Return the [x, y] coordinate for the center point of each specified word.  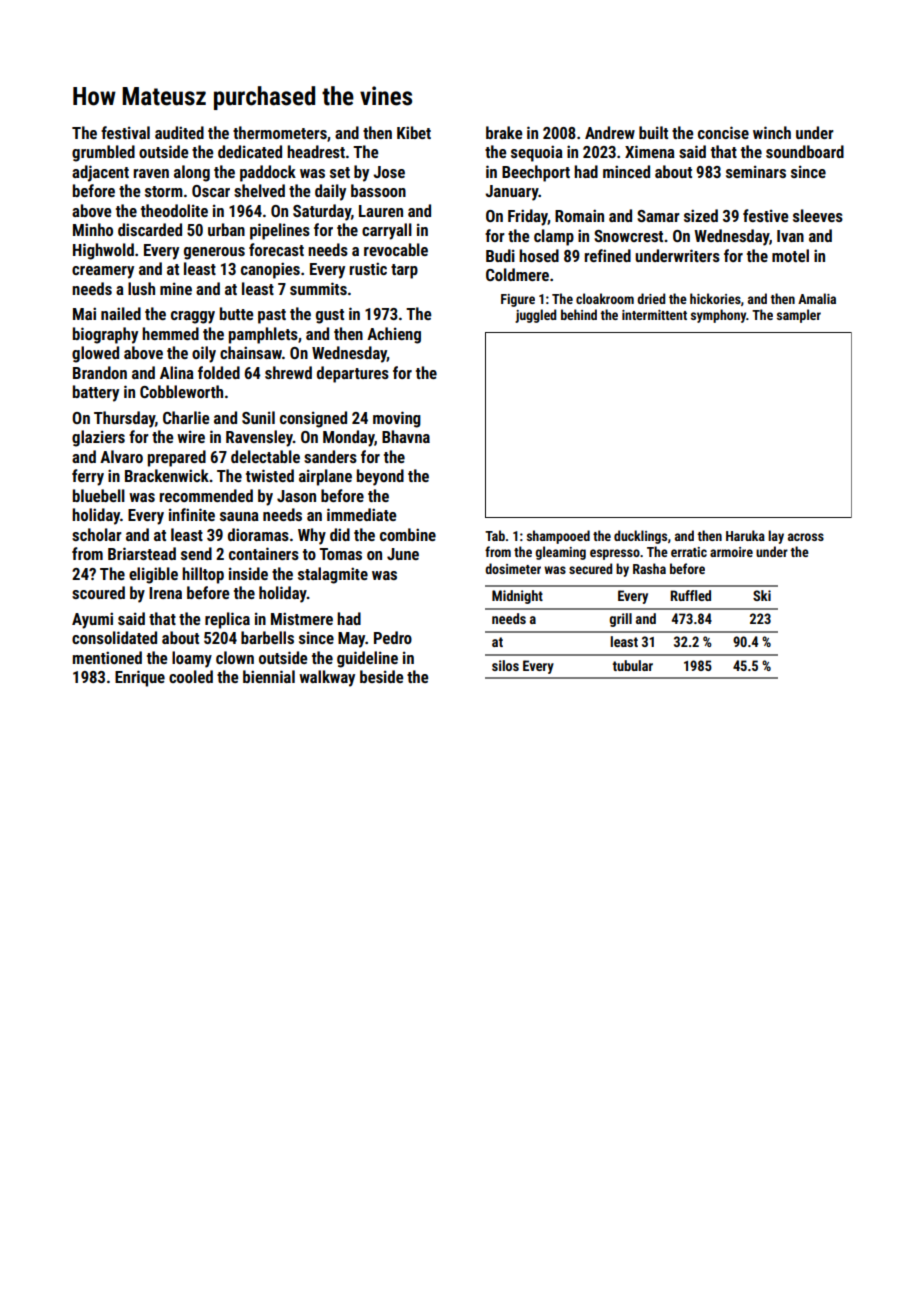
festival [125, 132]
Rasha [649, 568]
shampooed [558, 537]
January [512, 193]
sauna [239, 516]
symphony [718, 316]
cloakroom [605, 298]
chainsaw [251, 352]
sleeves [818, 215]
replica [227, 620]
